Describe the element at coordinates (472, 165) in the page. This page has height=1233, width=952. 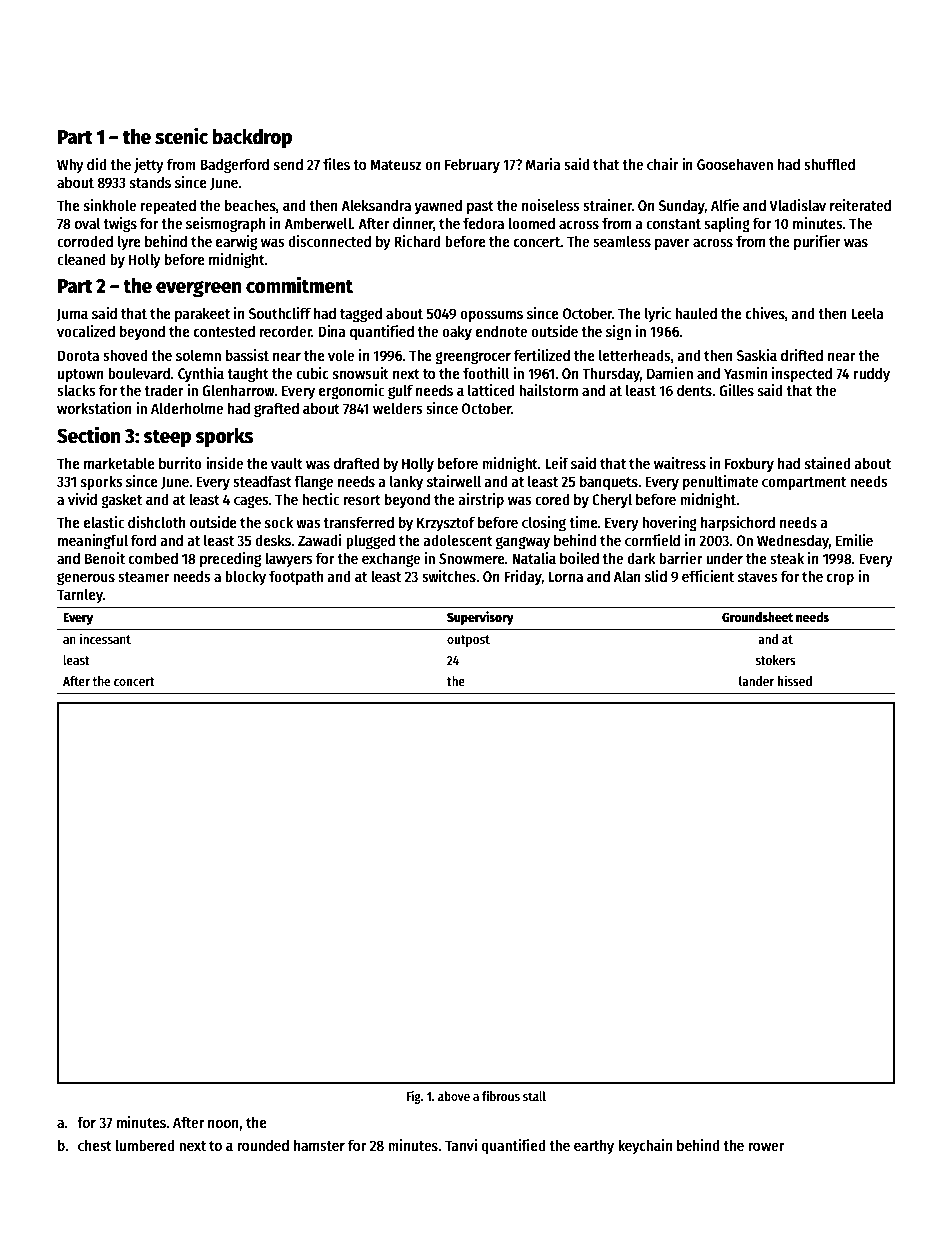
I see `February` at that location.
